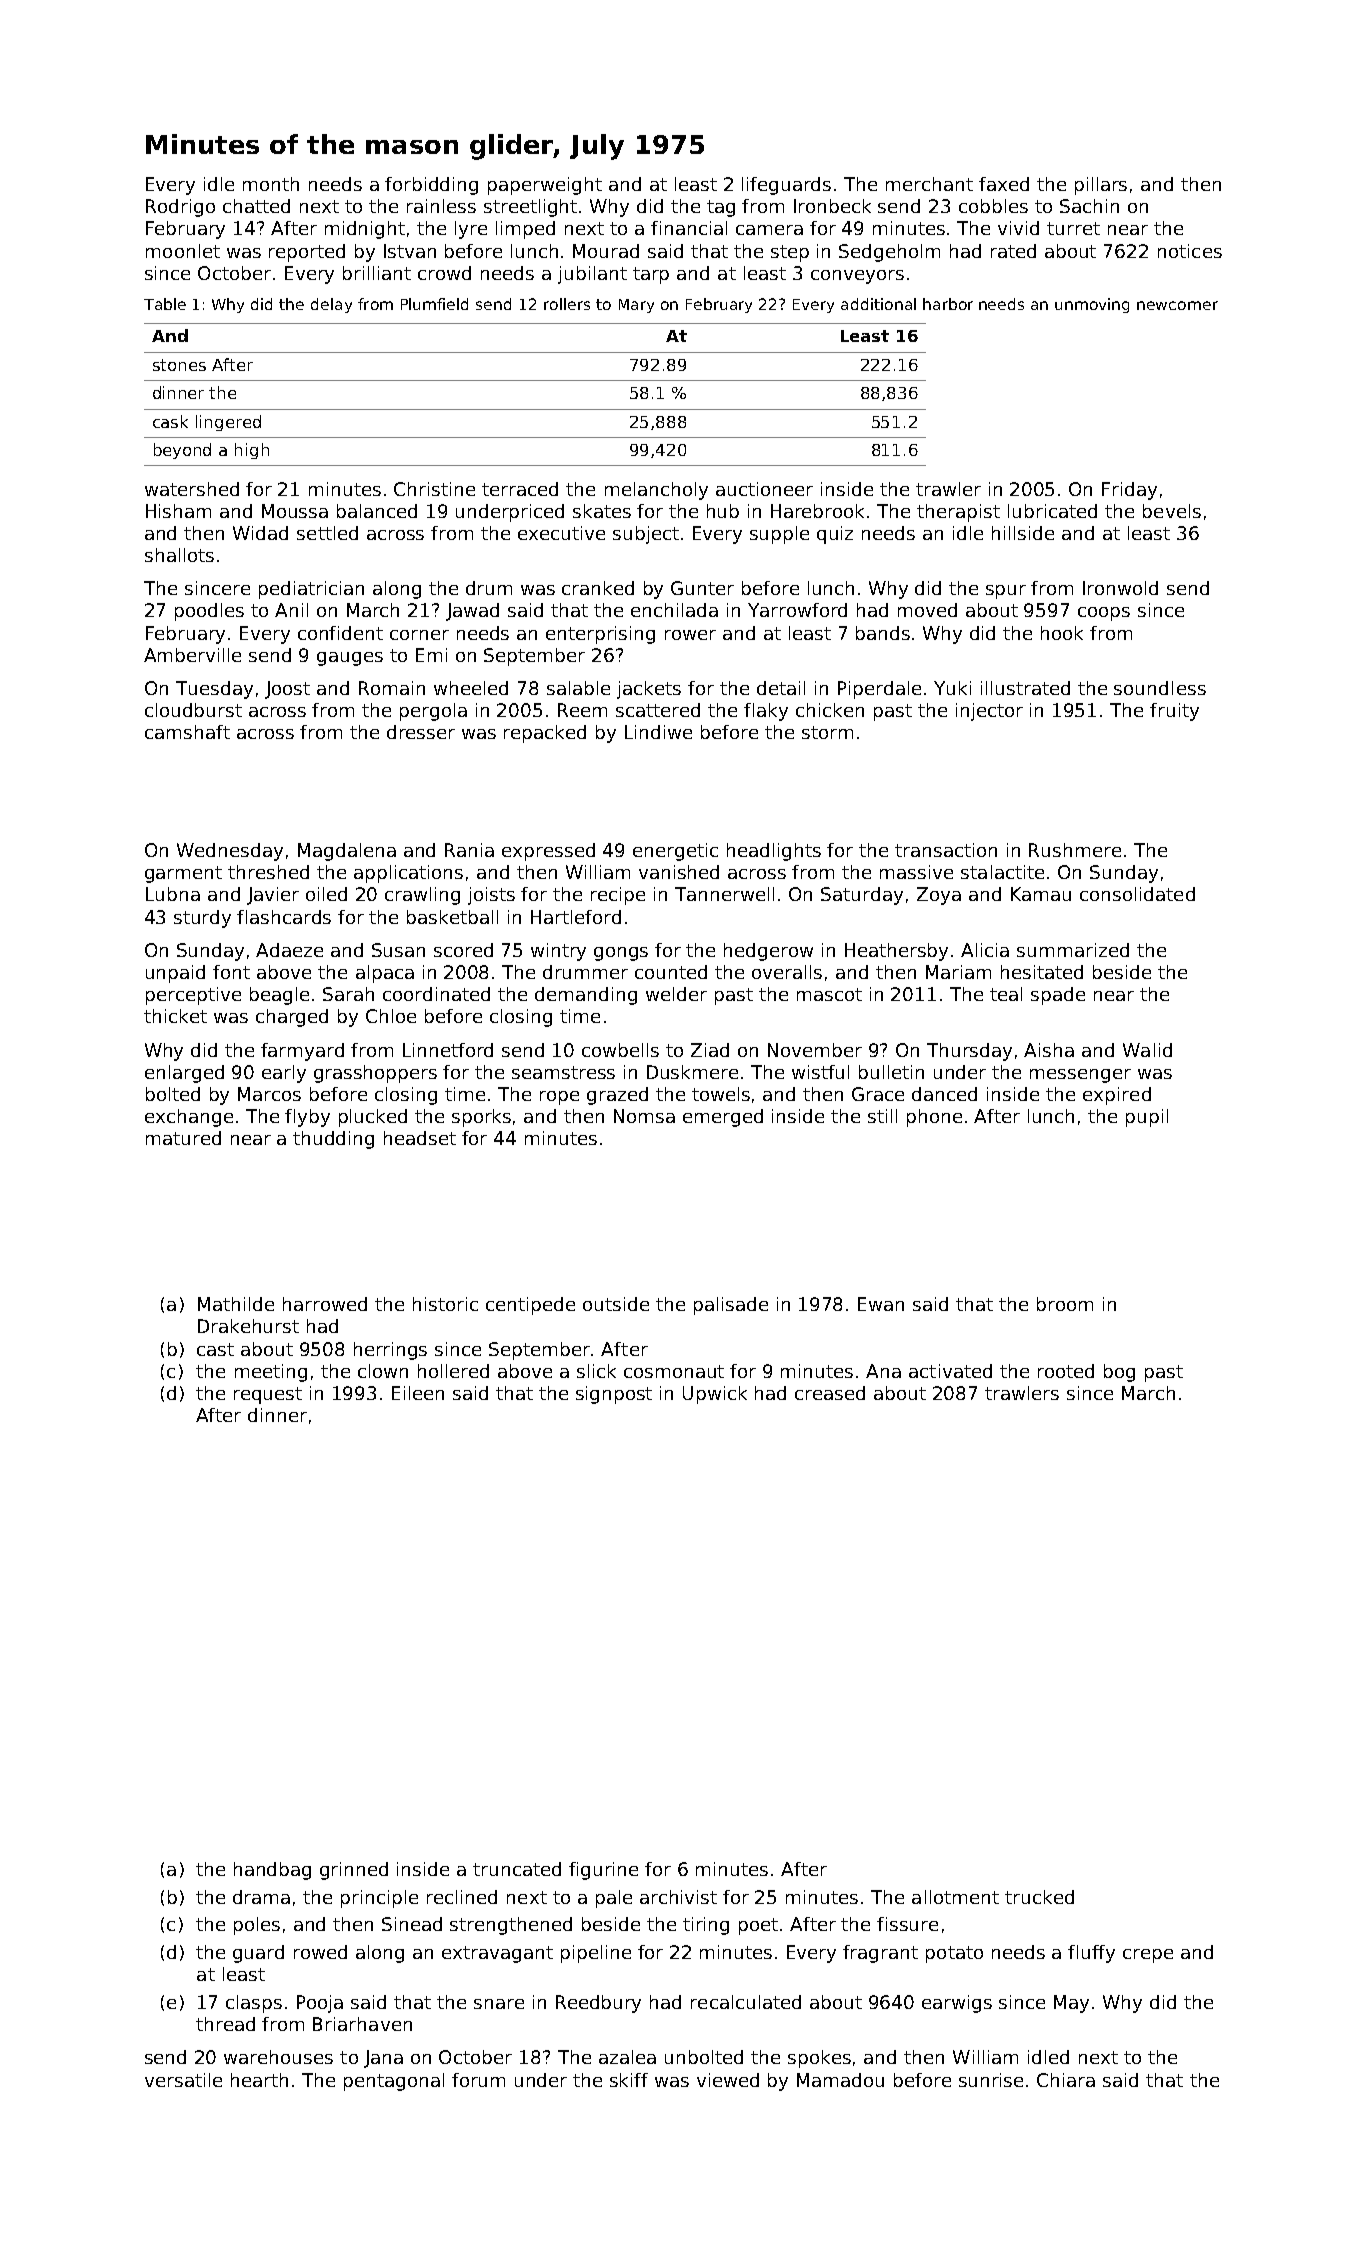 The image size is (1370, 2256). What do you see at coordinates (272, 1871) in the image?
I see `handbag` at bounding box center [272, 1871].
